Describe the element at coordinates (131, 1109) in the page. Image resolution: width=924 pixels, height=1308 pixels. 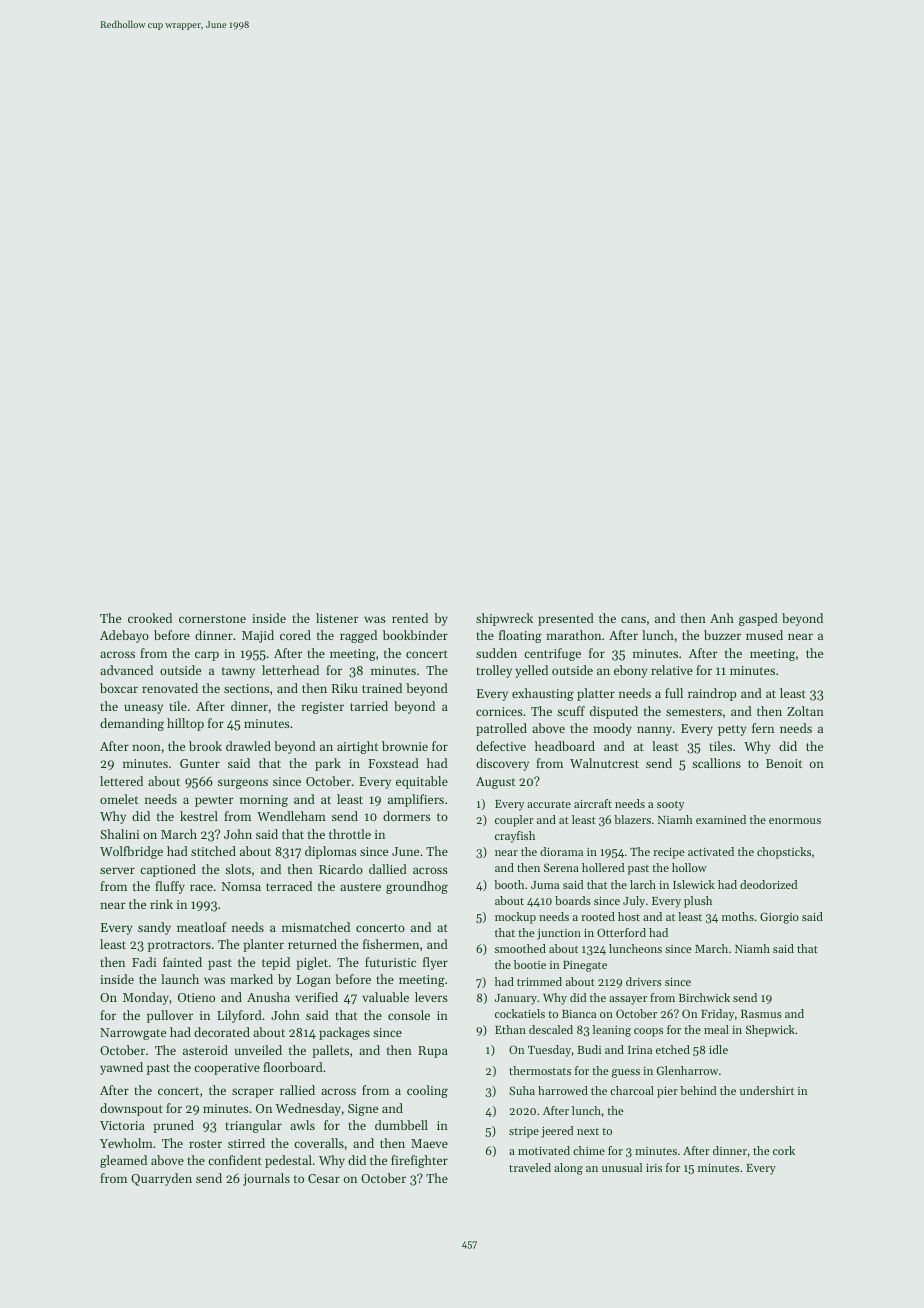
I see `downspout` at that location.
